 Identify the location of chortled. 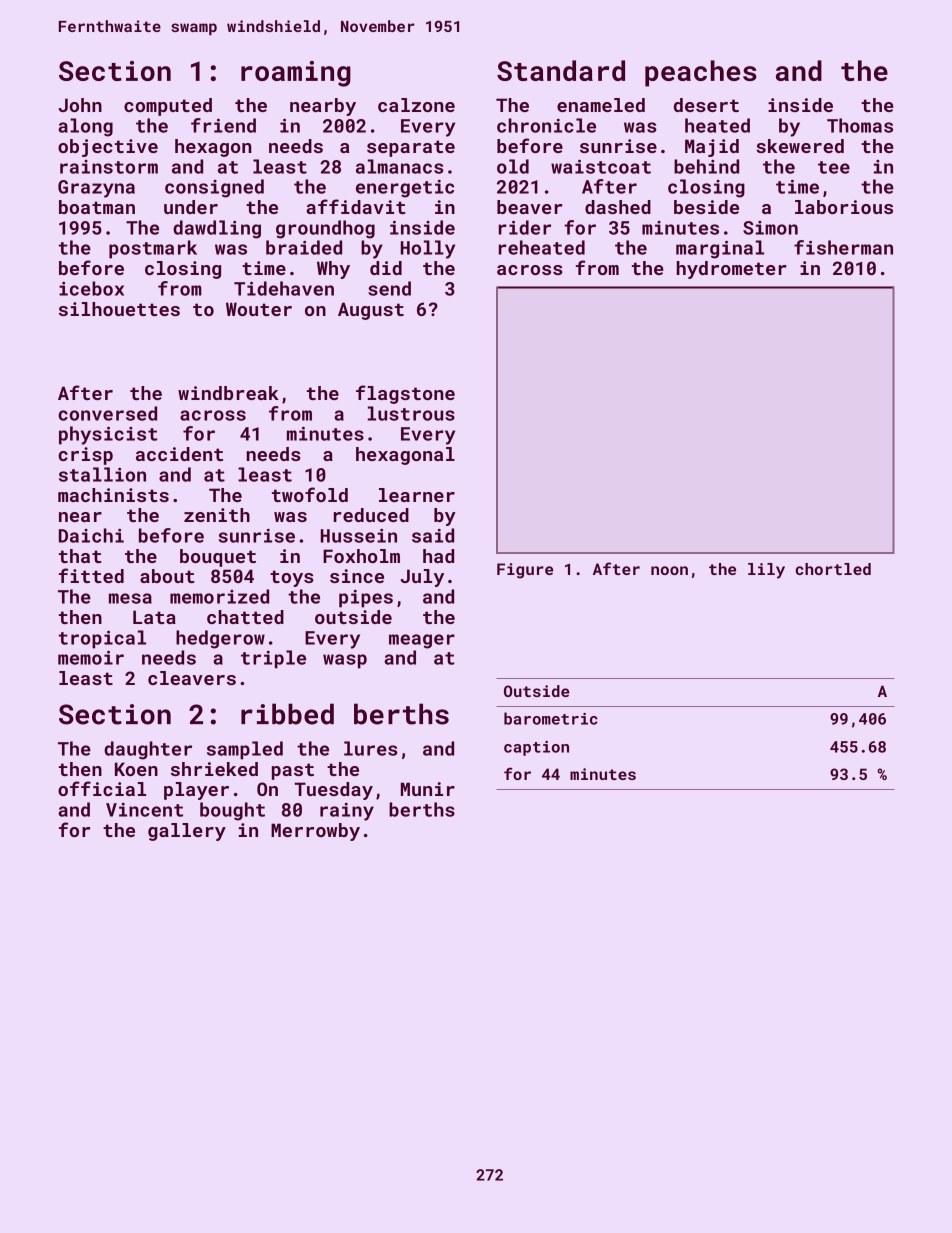
(833, 569).
